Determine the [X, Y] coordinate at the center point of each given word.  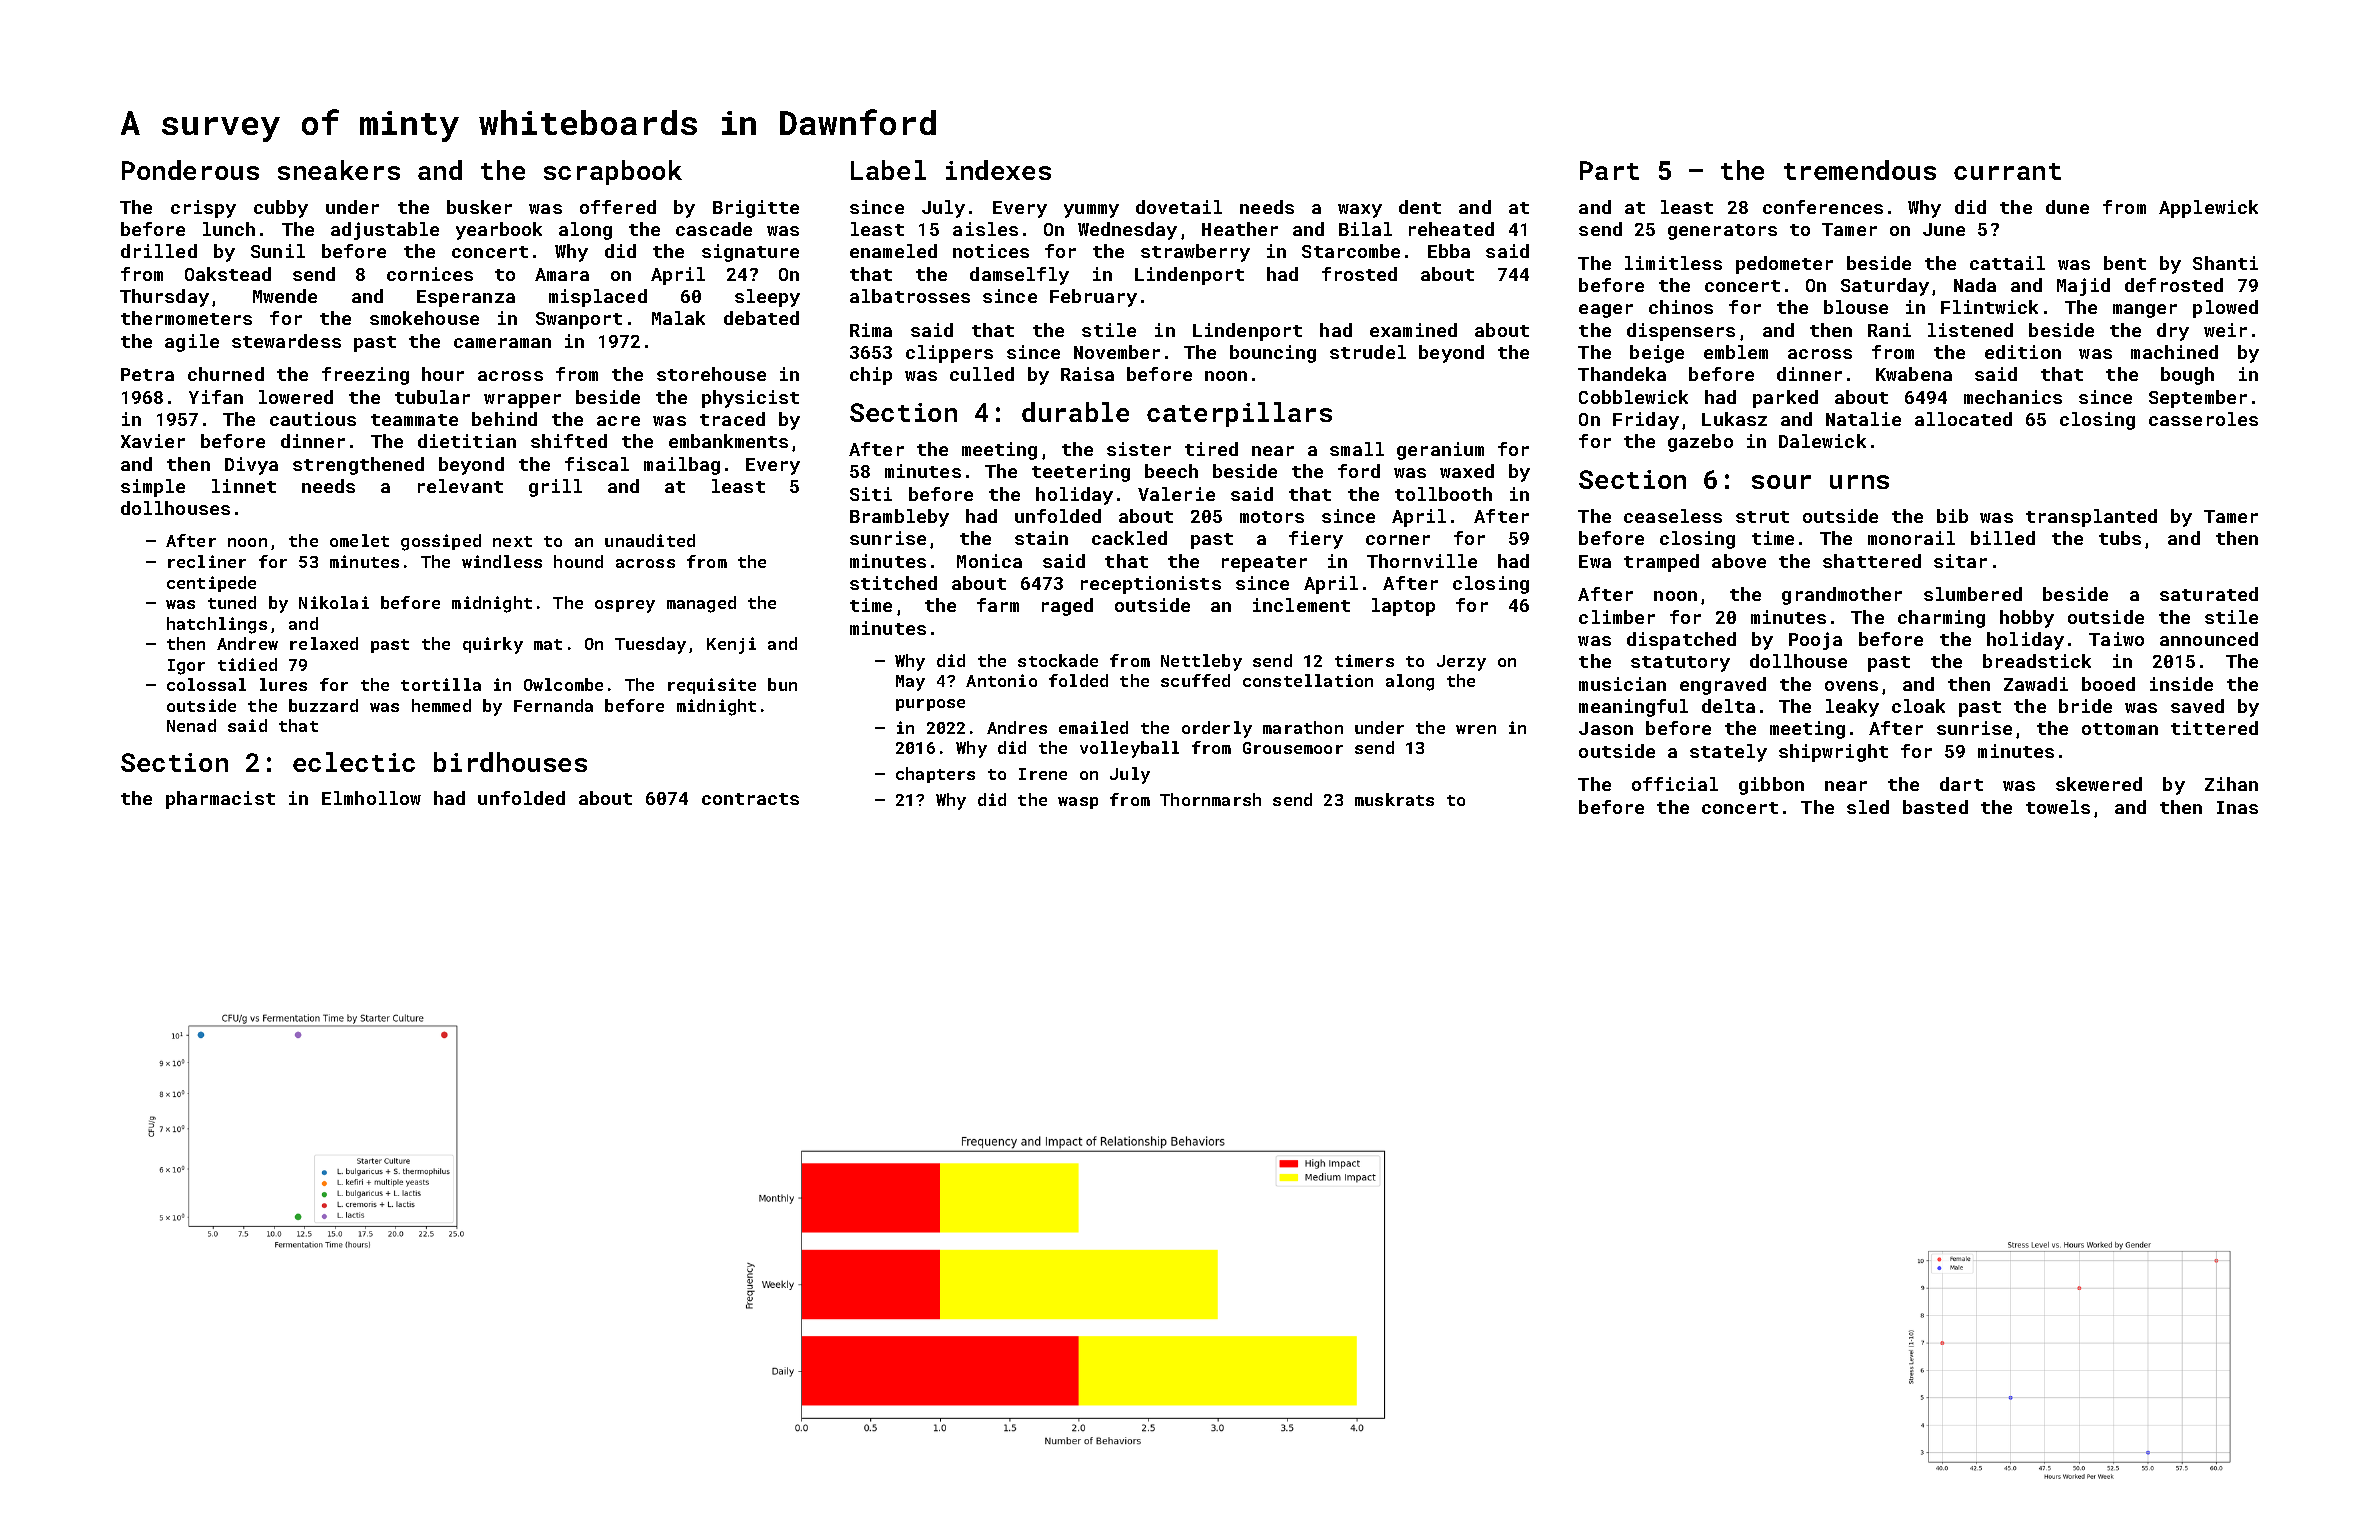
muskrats [1394, 799]
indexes [998, 170]
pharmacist [220, 800]
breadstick [2037, 661]
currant [2007, 171]
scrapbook [613, 172]
